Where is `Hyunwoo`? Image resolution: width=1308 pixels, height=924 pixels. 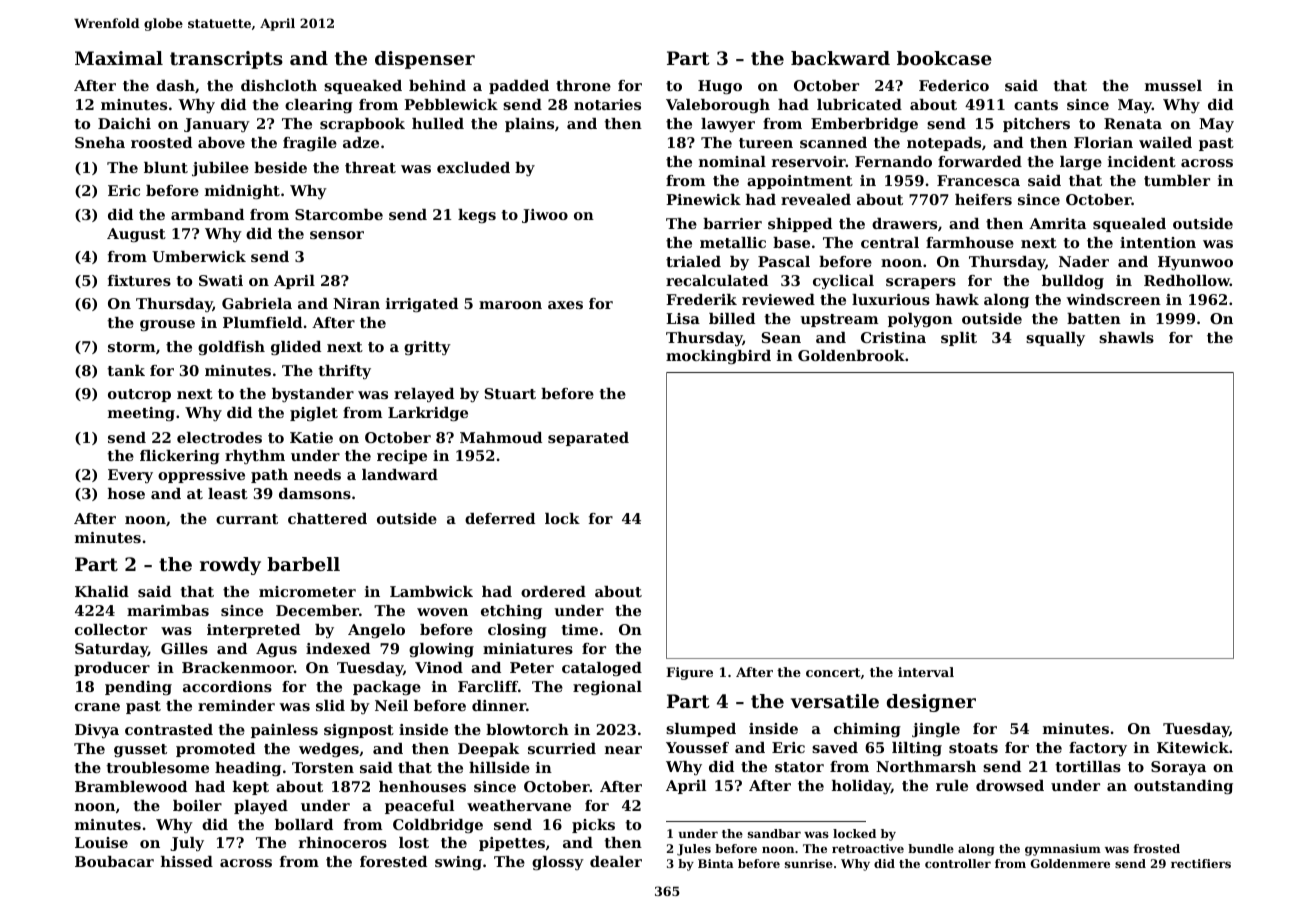 Hyunwoo is located at coordinates (1195, 263).
